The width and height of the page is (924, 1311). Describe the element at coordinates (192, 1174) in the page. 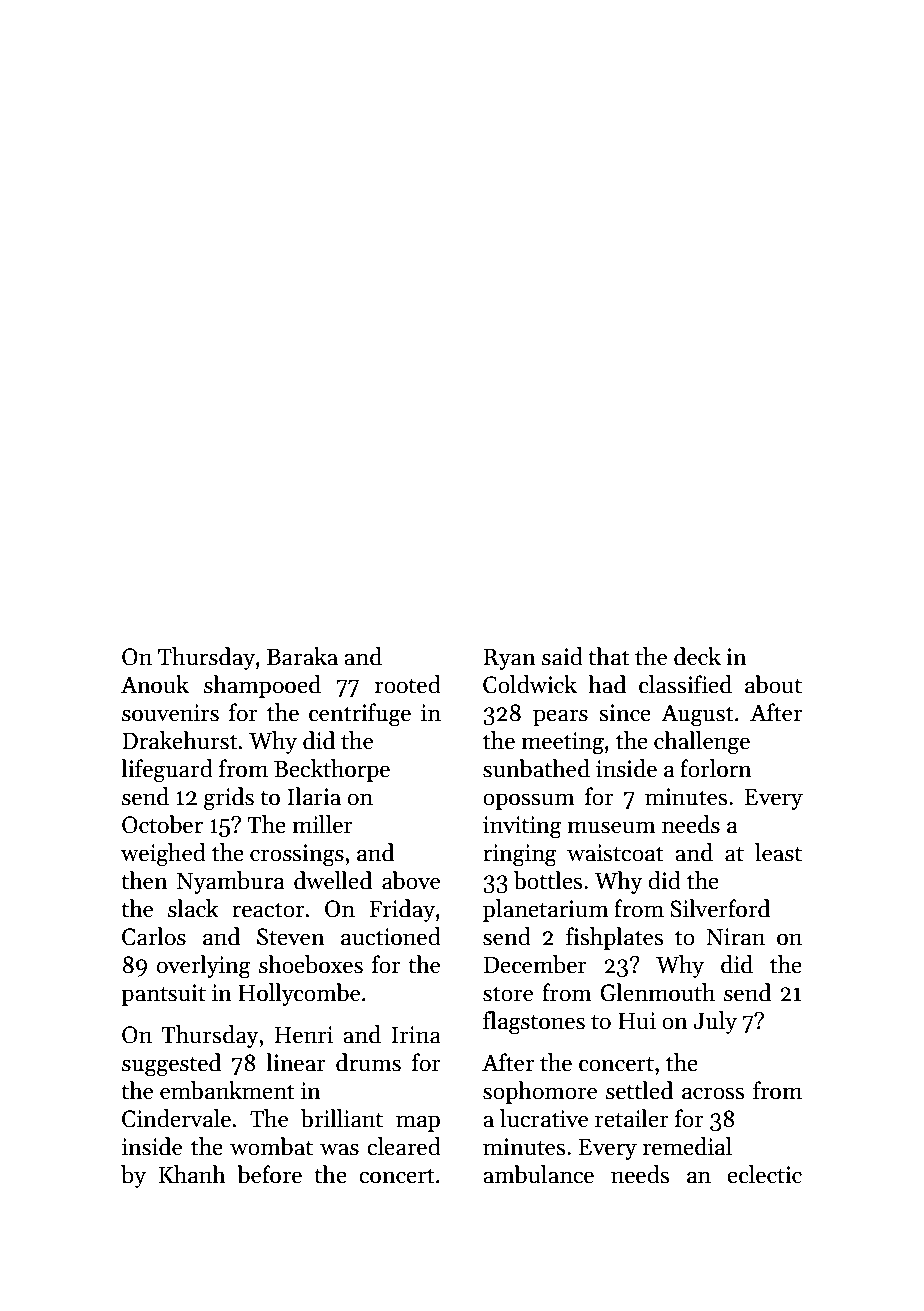

I see `Khanh` at that location.
